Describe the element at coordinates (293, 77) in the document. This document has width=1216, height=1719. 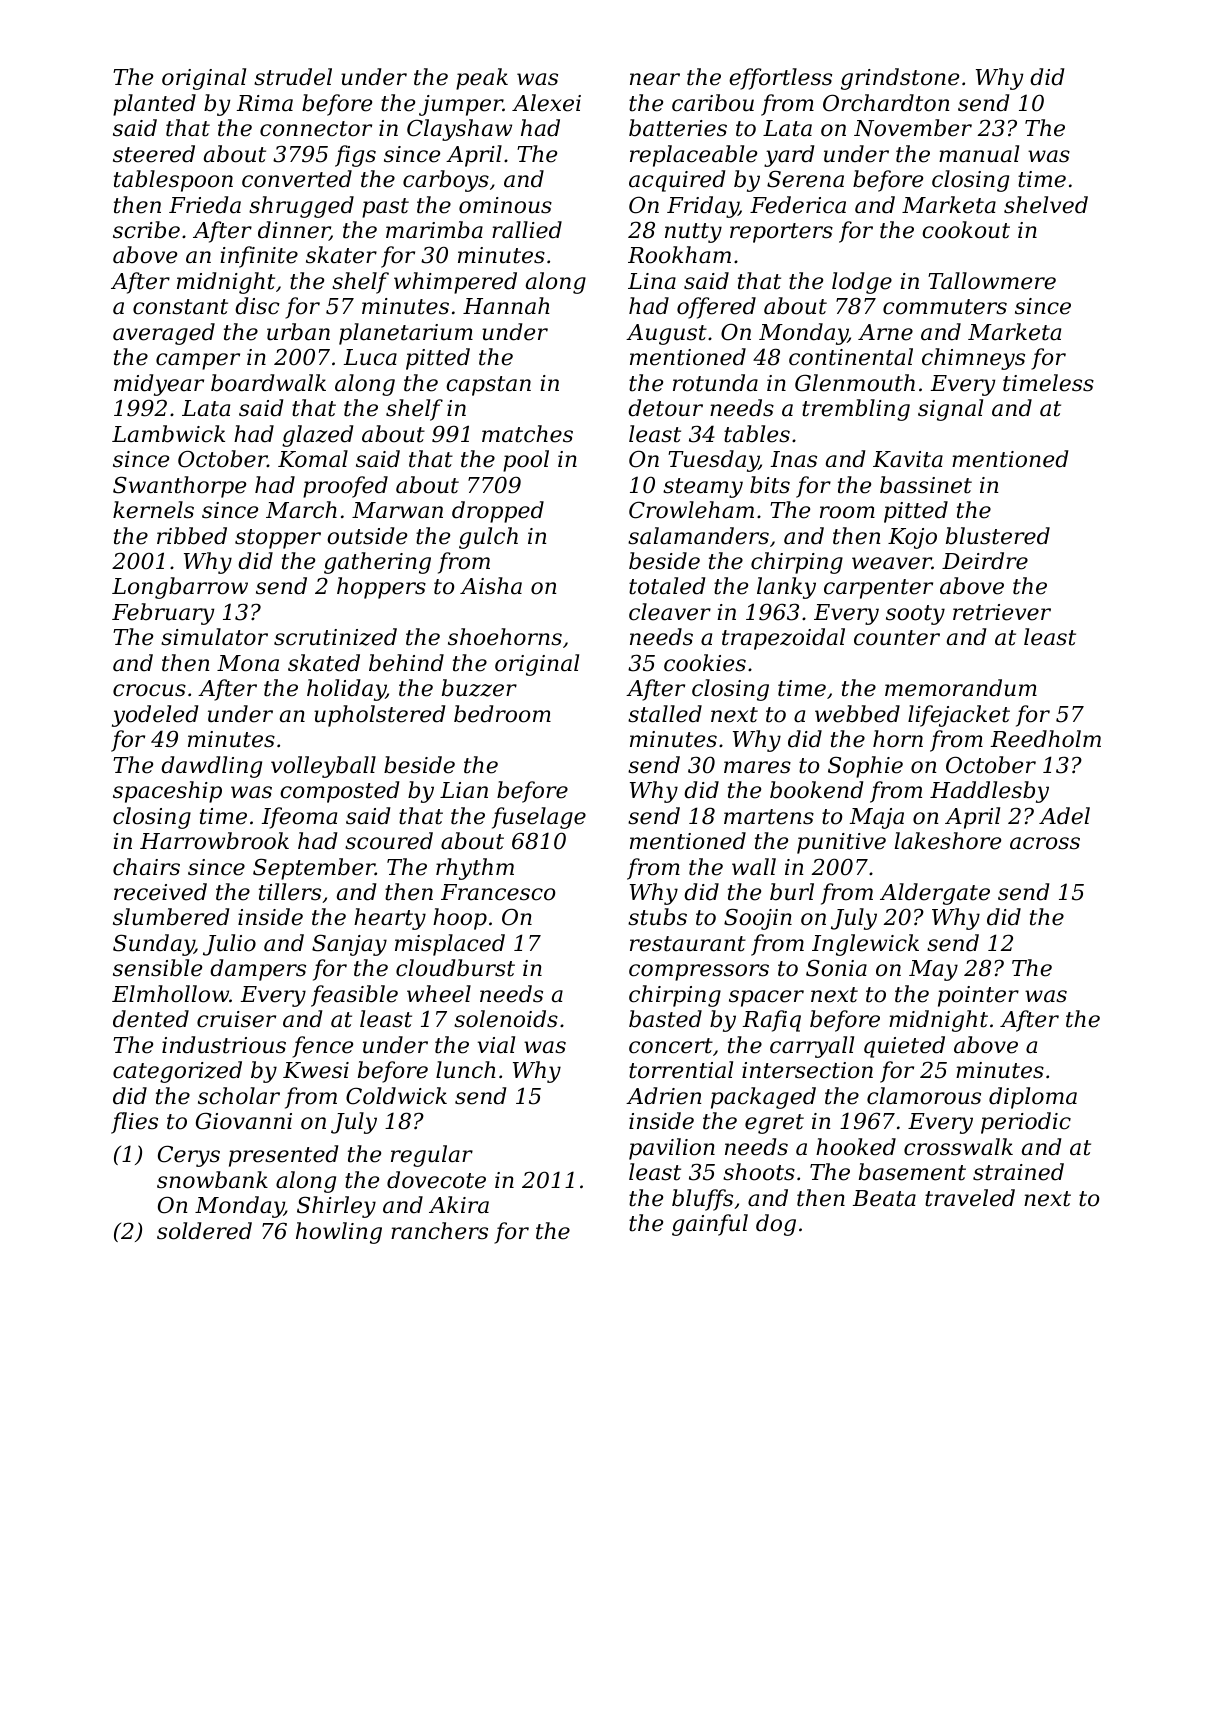
I see `strudel` at that location.
